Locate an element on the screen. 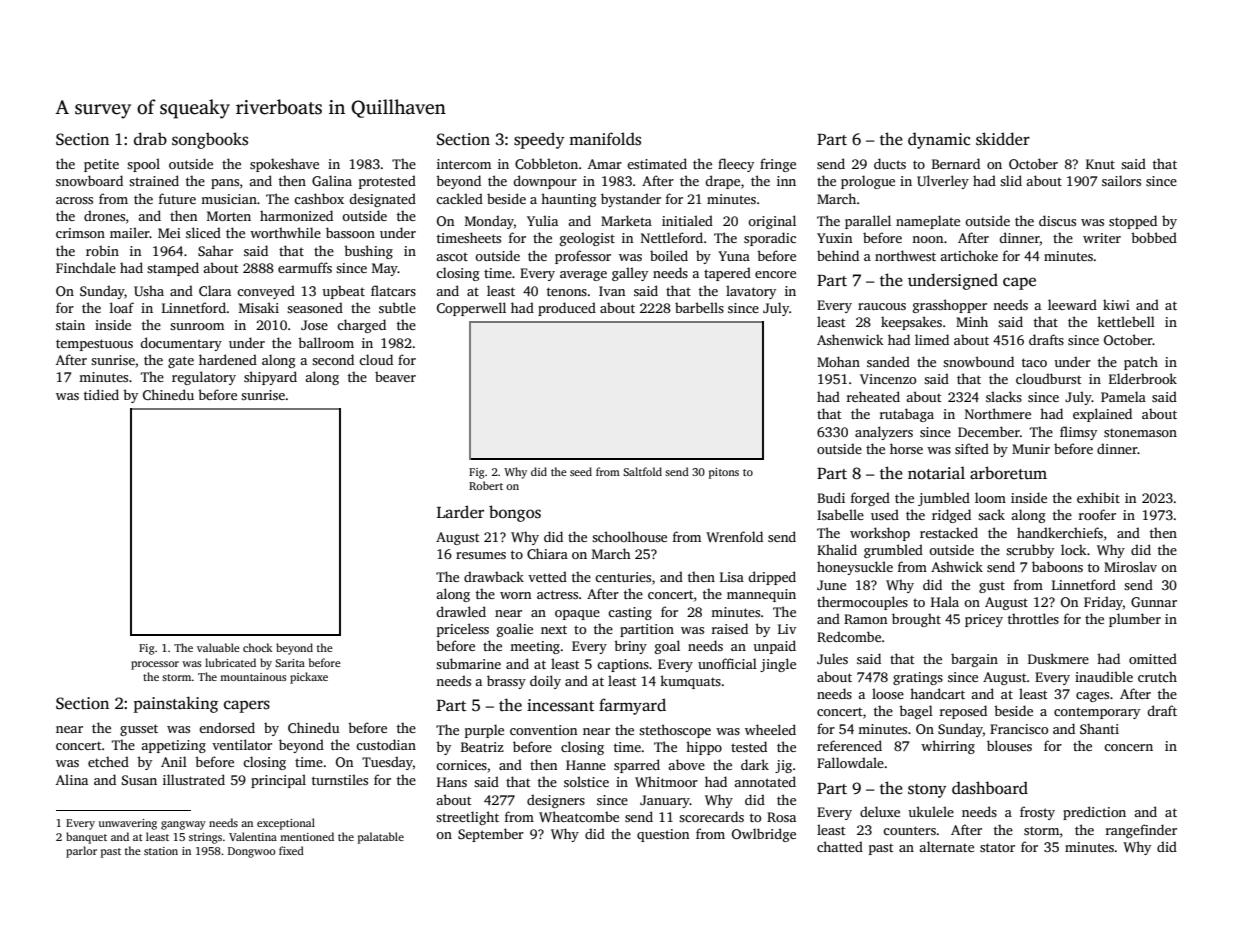 This screenshot has height=952, width=1233. stethoscope is located at coordinates (675, 731).
